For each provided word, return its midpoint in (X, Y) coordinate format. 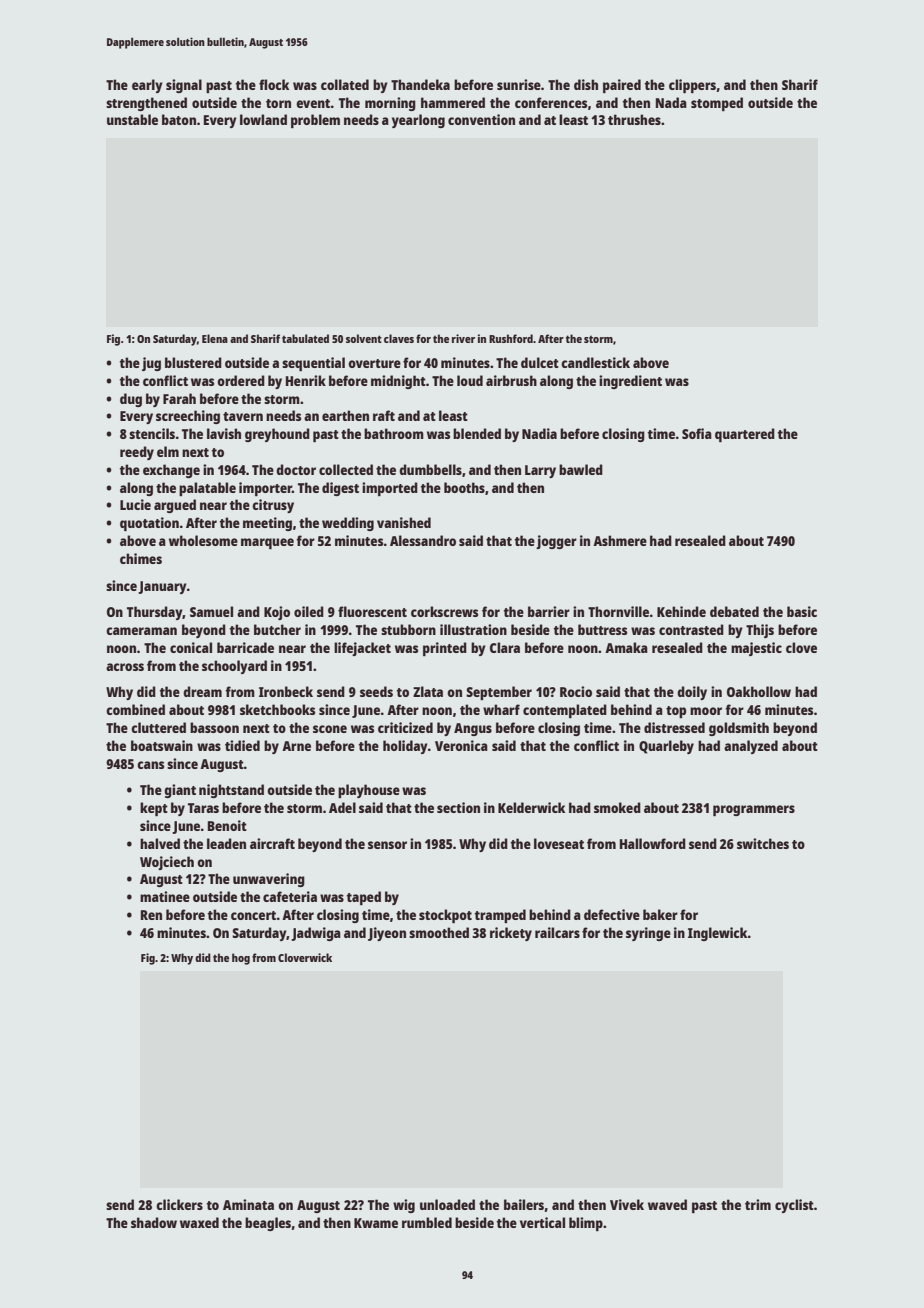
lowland (263, 119)
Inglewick (718, 934)
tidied (242, 745)
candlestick (595, 362)
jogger (556, 542)
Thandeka (420, 84)
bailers (524, 1204)
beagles (268, 1224)
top (676, 712)
